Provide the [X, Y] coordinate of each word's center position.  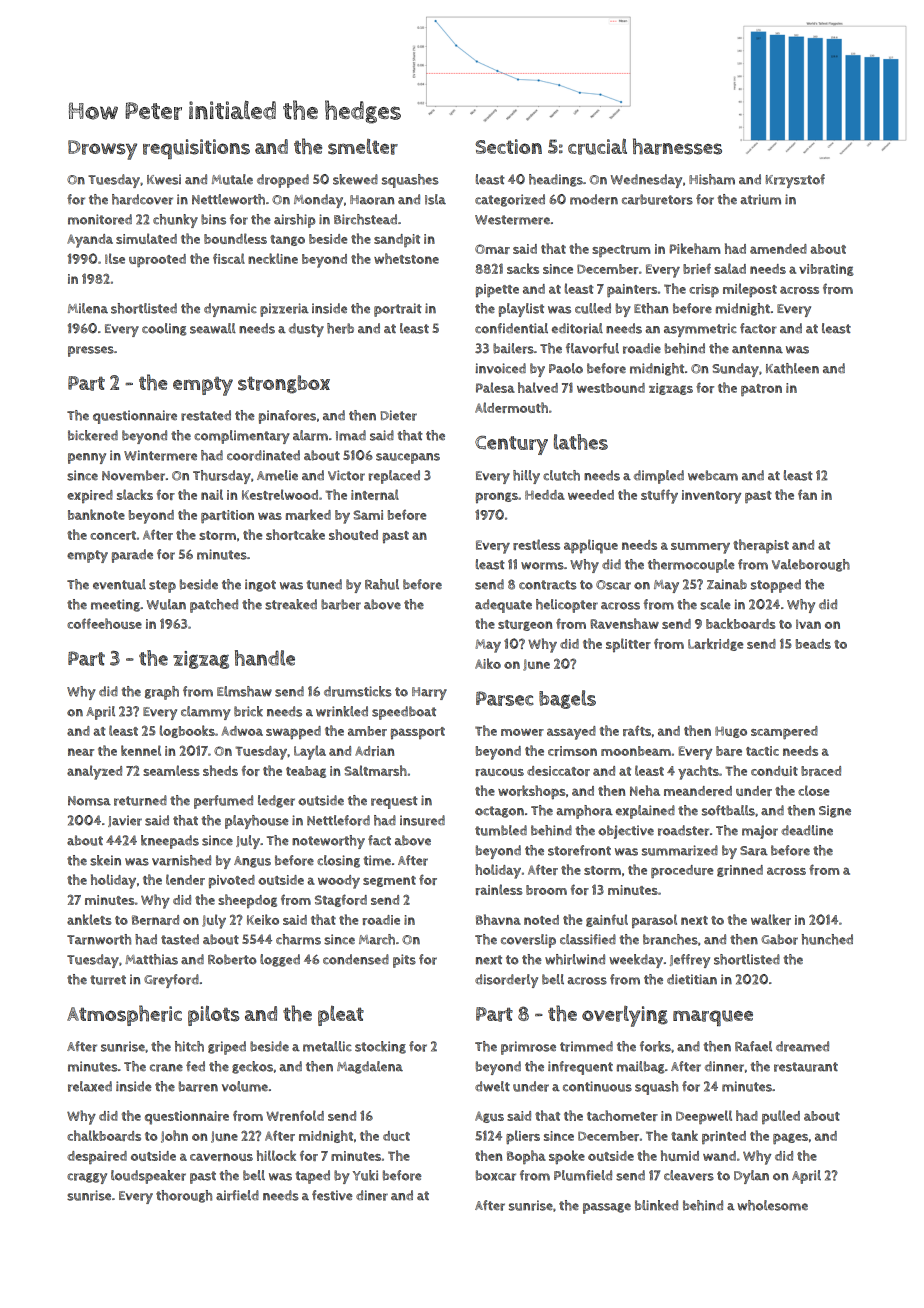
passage [607, 1208]
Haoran [372, 200]
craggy [87, 1178]
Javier [125, 821]
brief [697, 268]
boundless [235, 238]
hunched [827, 939]
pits [404, 961]
